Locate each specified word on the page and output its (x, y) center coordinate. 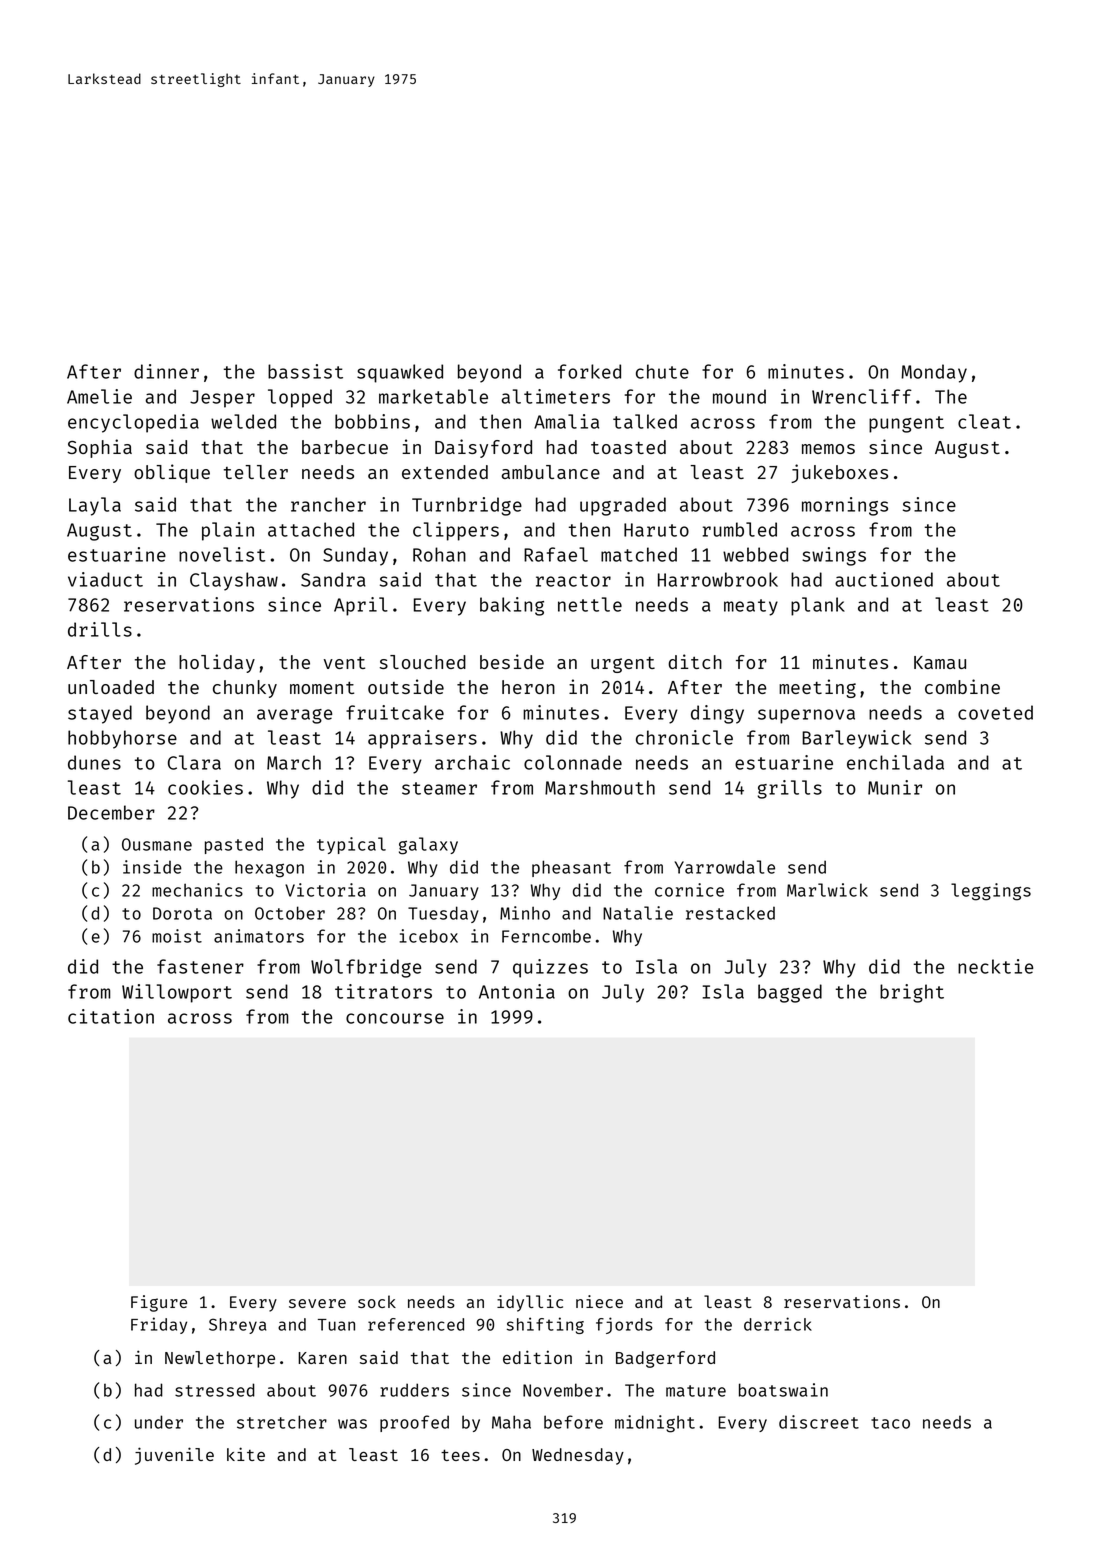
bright (912, 993)
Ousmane (157, 844)
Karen (322, 1358)
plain (228, 531)
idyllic (530, 1303)
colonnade (573, 762)
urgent (623, 665)
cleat (984, 421)
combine (962, 686)
